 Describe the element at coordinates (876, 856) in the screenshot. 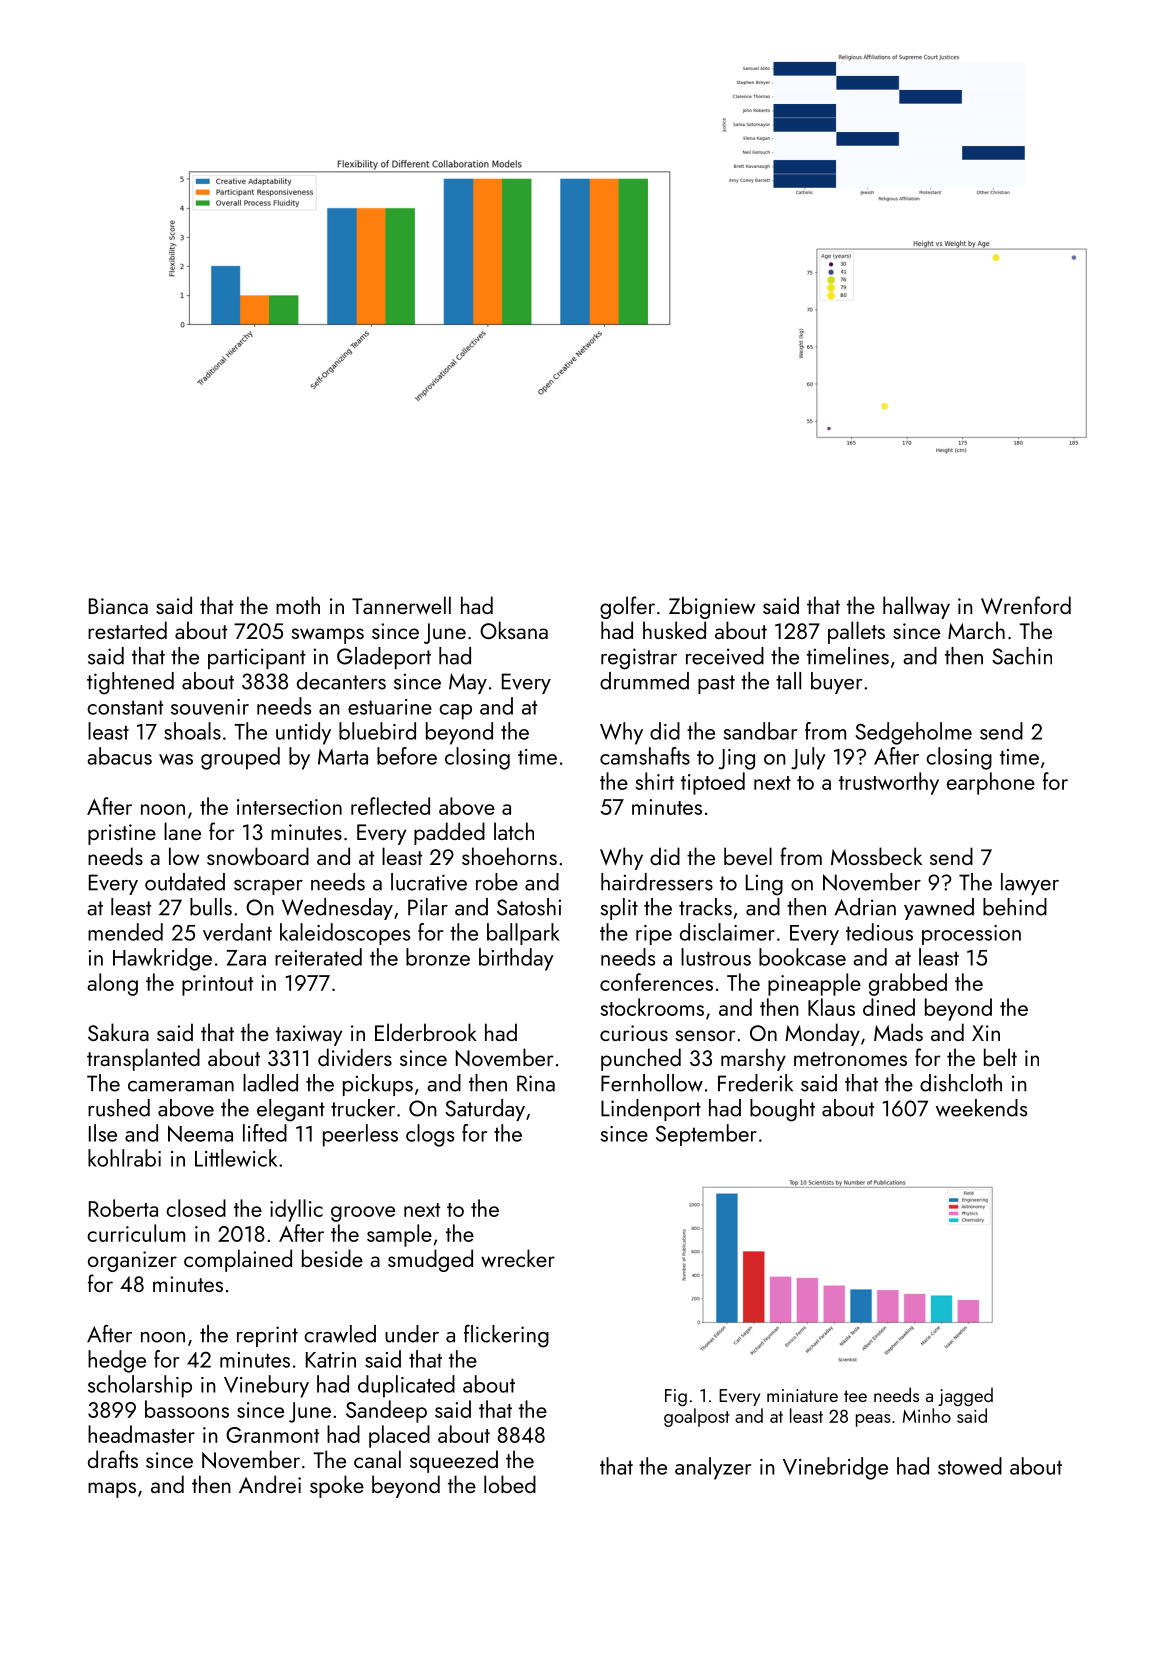

I see `Mossbeck` at that location.
